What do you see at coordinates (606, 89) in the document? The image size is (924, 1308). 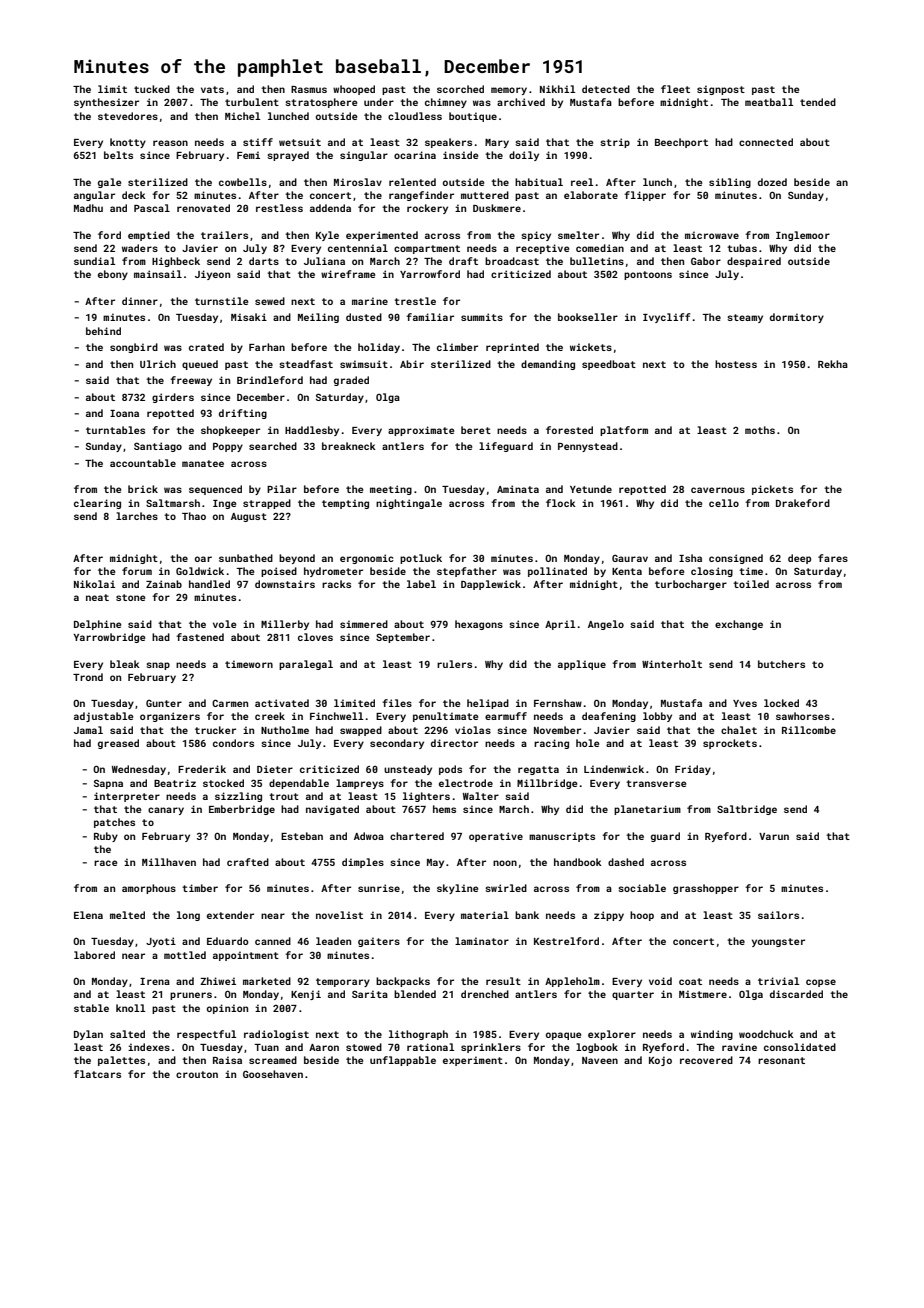 I see `detected` at bounding box center [606, 89].
